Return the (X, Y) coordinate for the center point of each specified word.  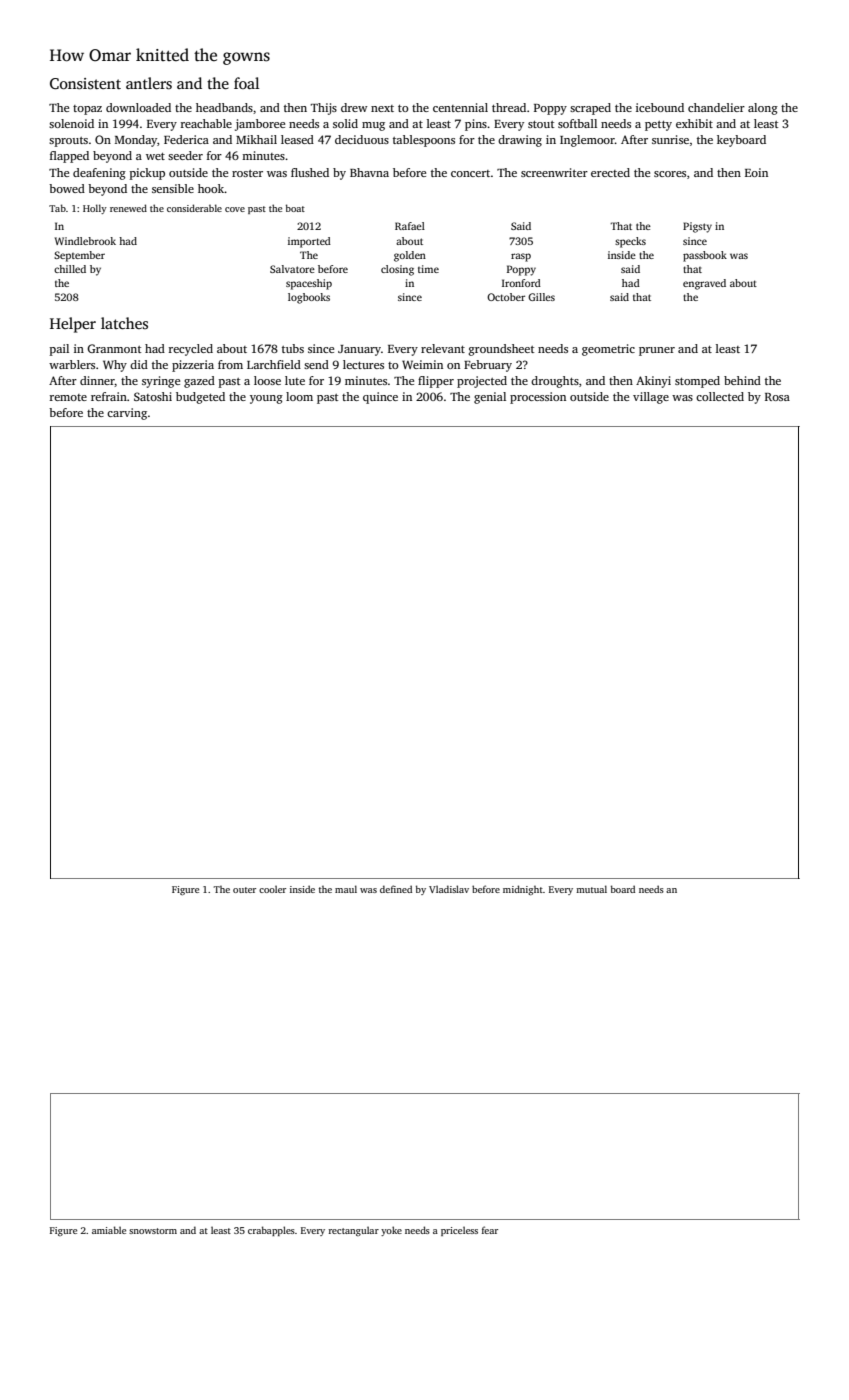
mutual (591, 889)
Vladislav (449, 889)
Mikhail (256, 139)
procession (538, 398)
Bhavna (369, 172)
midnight (523, 890)
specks (630, 242)
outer (244, 890)
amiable (109, 1230)
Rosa (777, 397)
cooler (272, 889)
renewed (128, 208)
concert (470, 173)
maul (346, 889)
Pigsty (697, 227)
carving (127, 414)
